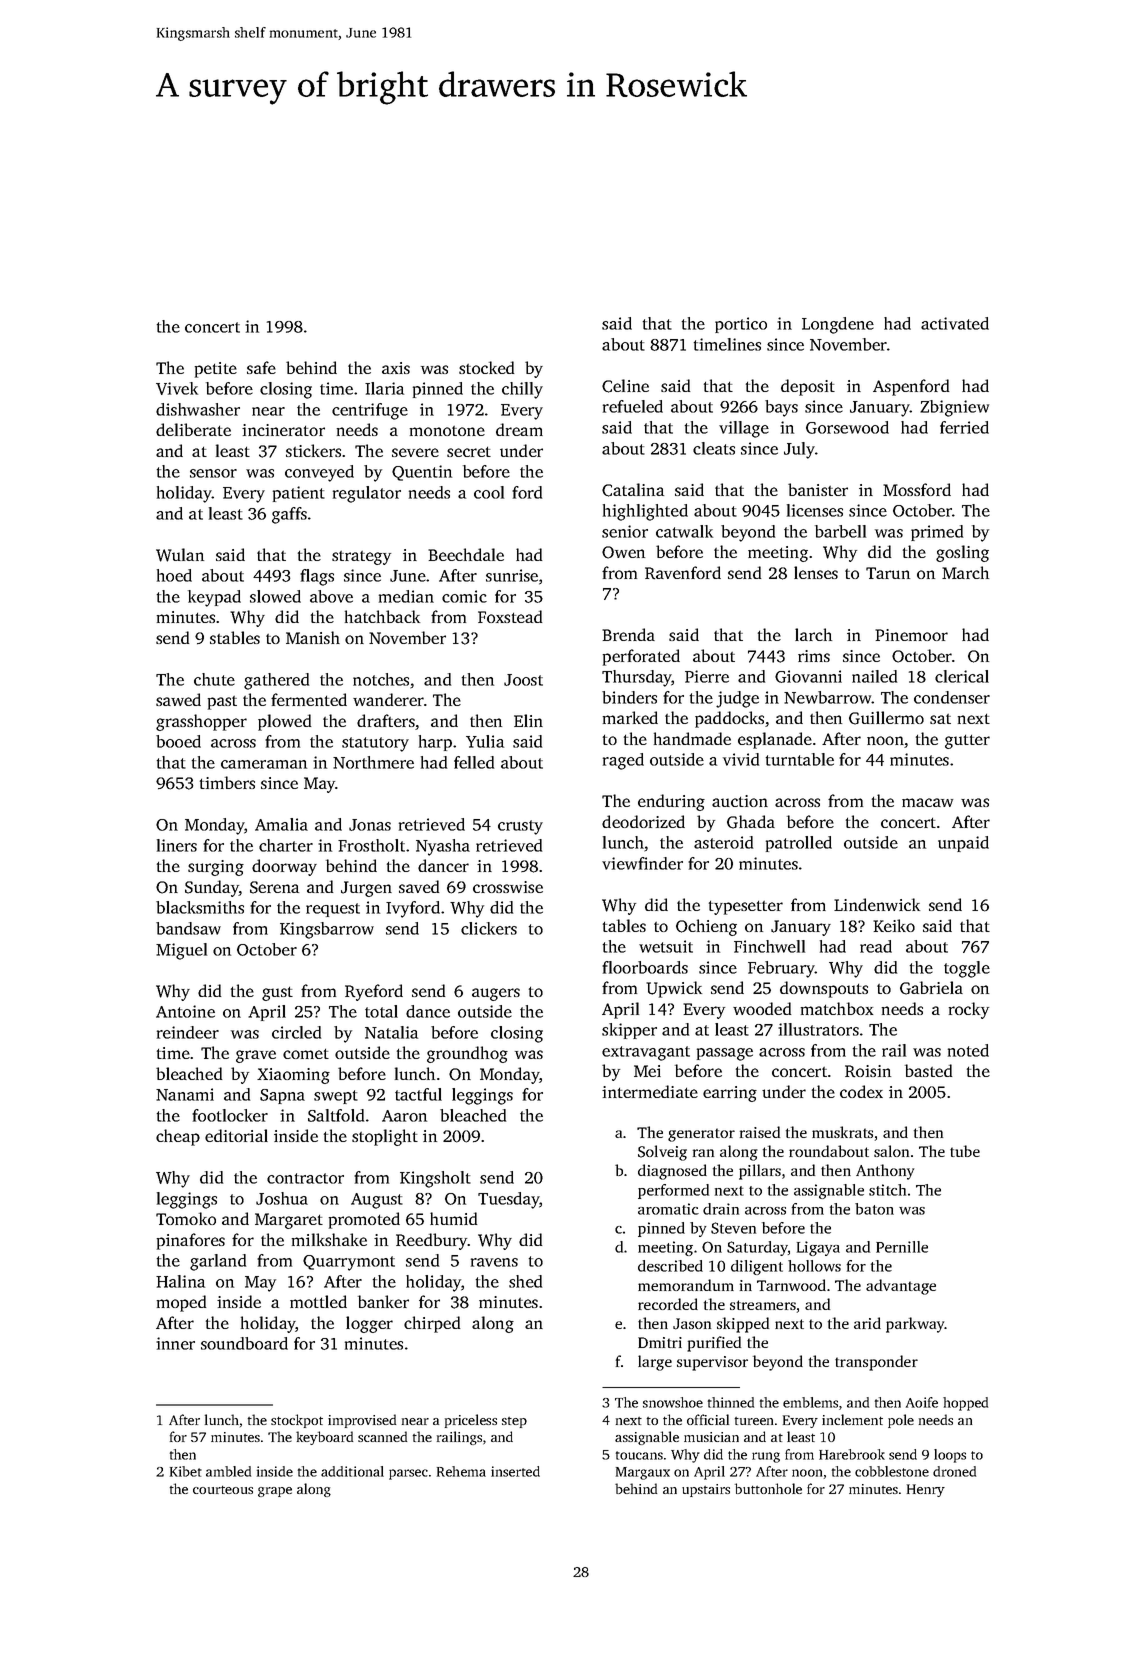  What do you see at coordinates (902, 1247) in the screenshot?
I see `Pernille` at bounding box center [902, 1247].
